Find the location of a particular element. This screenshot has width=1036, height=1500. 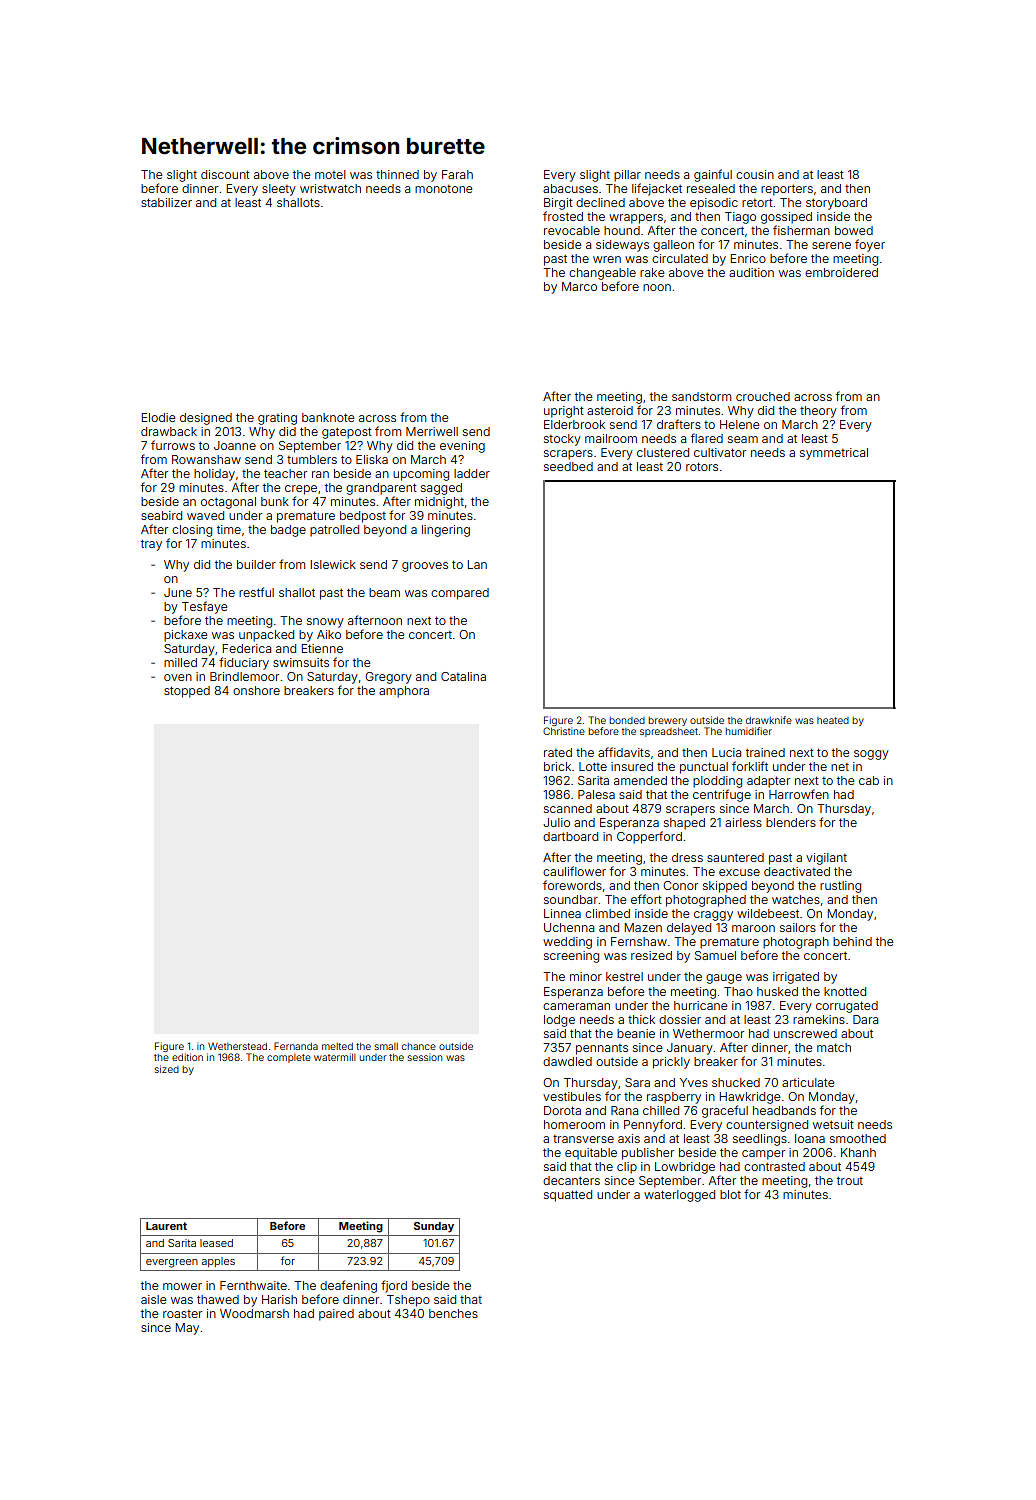

chance is located at coordinates (419, 1046).
